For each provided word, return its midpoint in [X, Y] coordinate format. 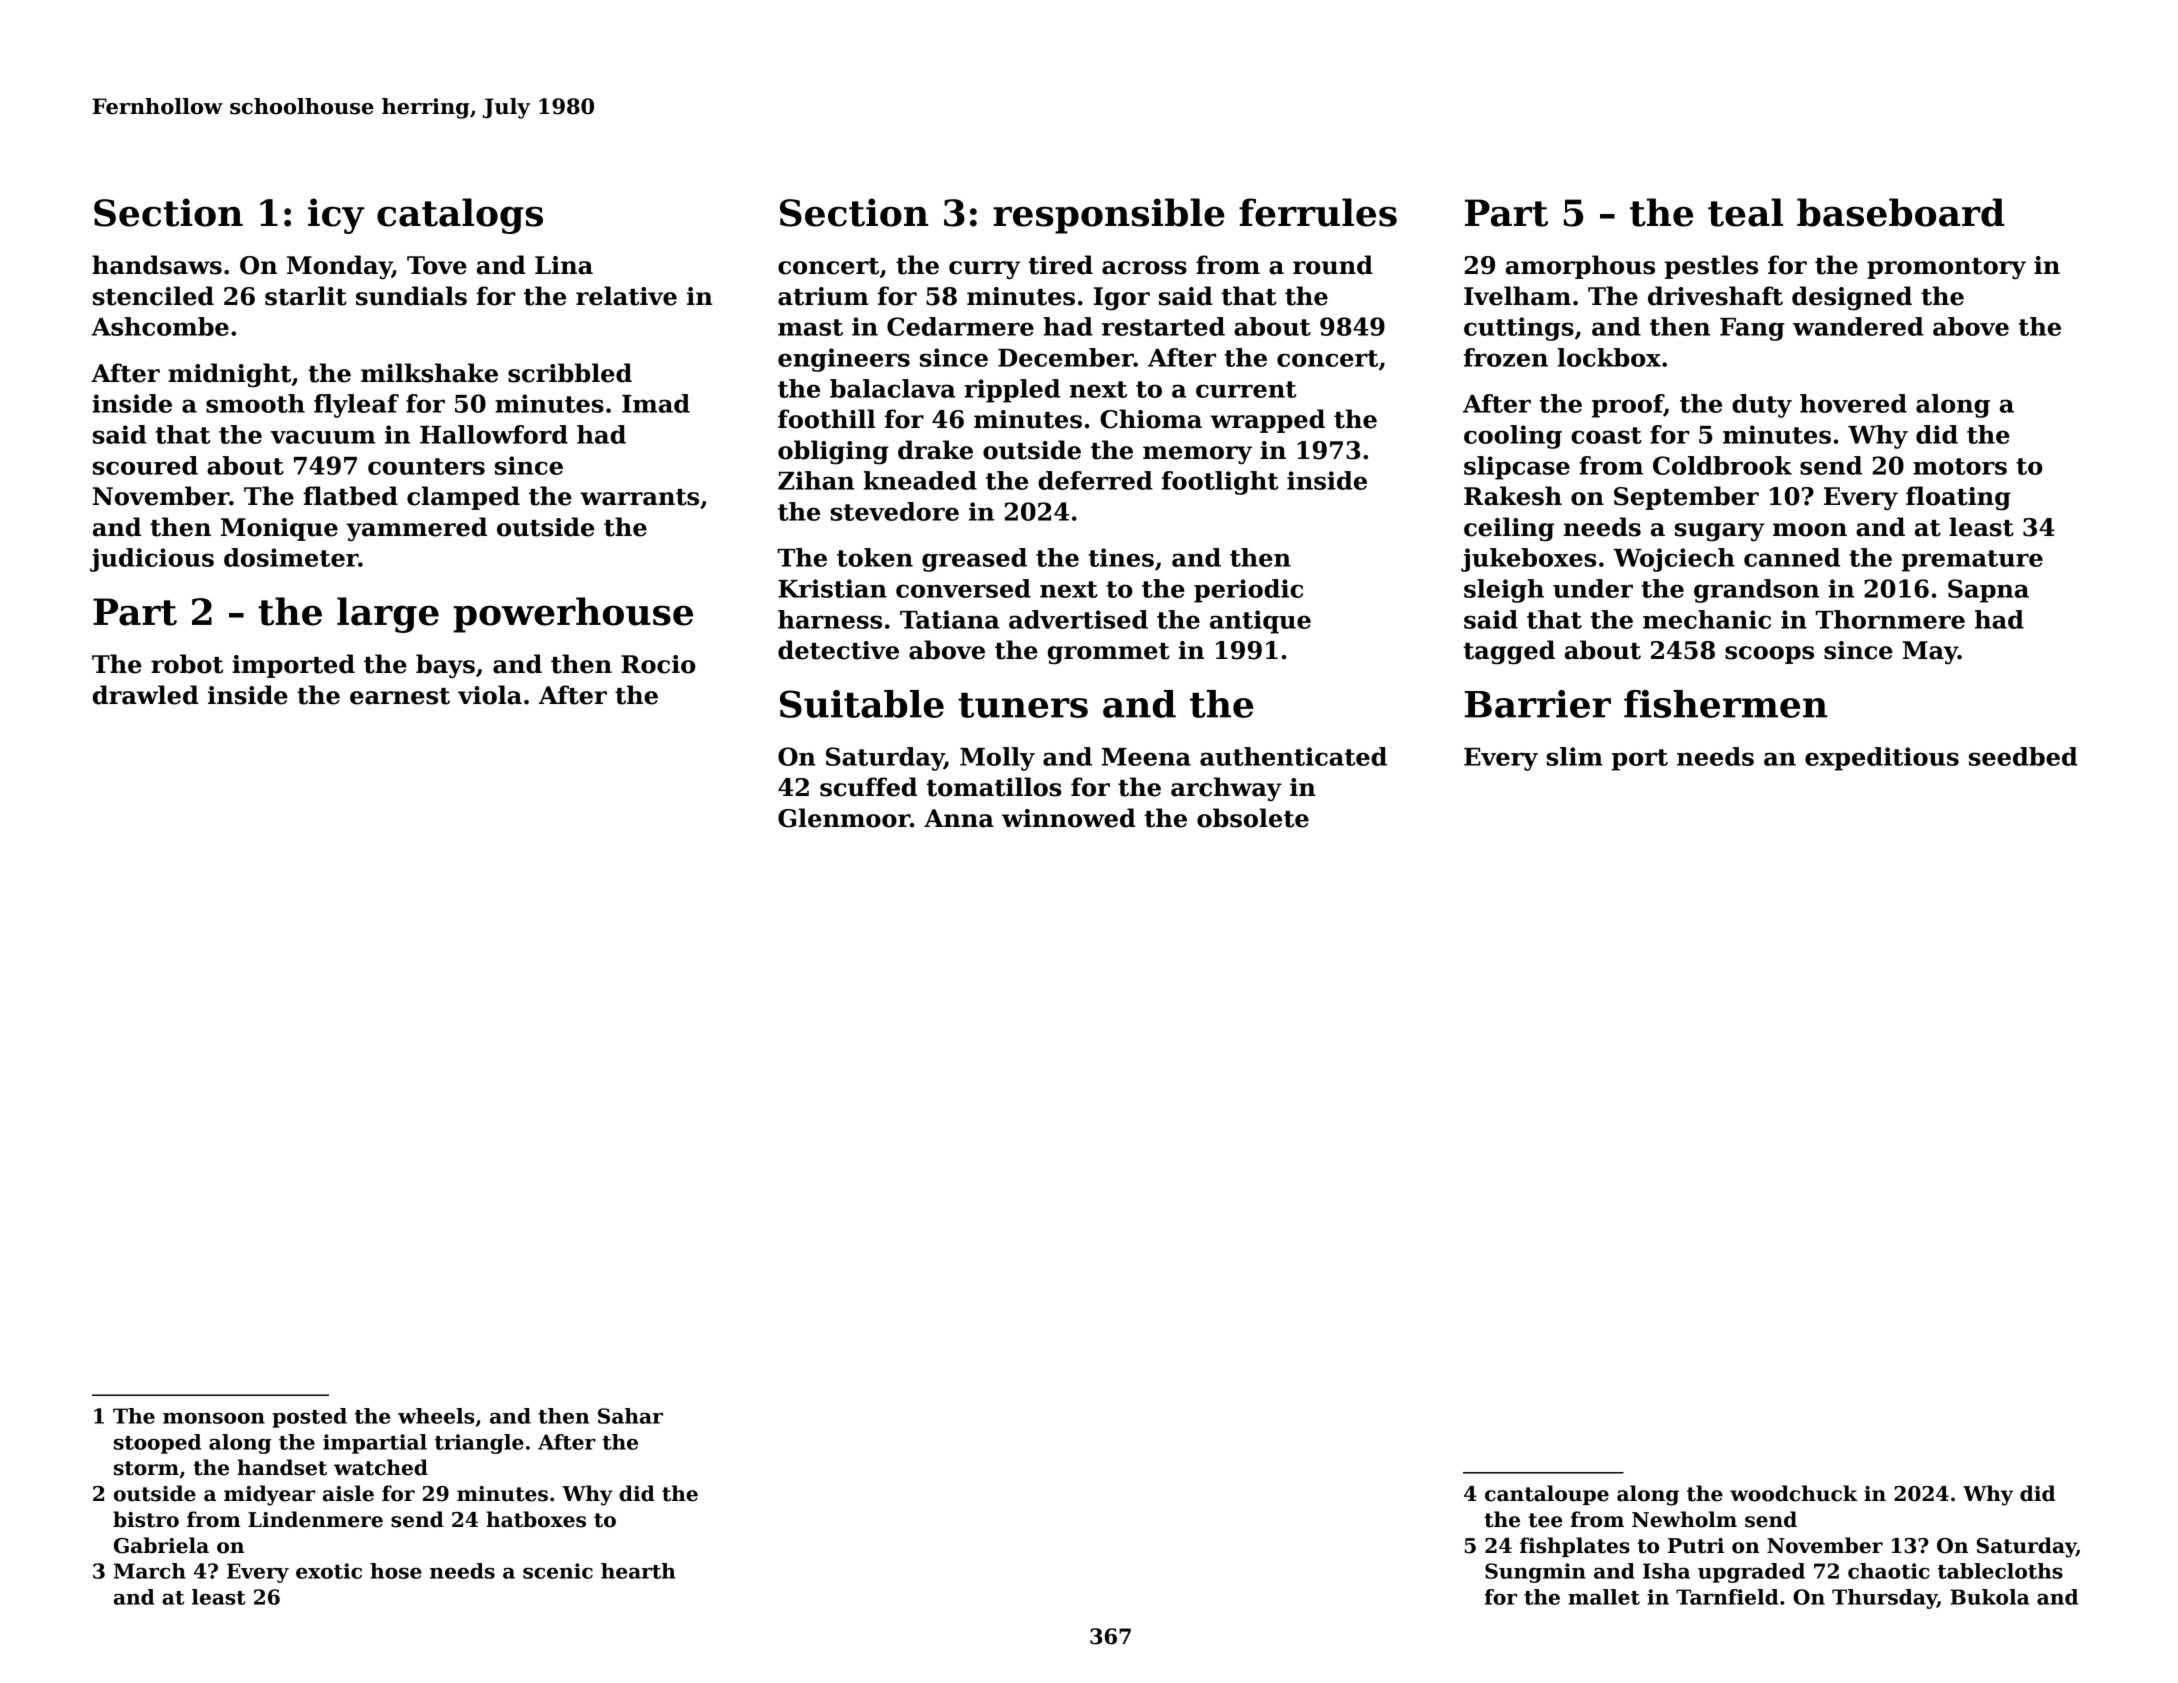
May [1930, 652]
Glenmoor [844, 818]
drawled [146, 695]
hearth [638, 1571]
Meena [1146, 757]
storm [146, 1468]
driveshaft [1715, 296]
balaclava [892, 388]
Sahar [630, 1416]
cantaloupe [1547, 1495]
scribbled [570, 373]
